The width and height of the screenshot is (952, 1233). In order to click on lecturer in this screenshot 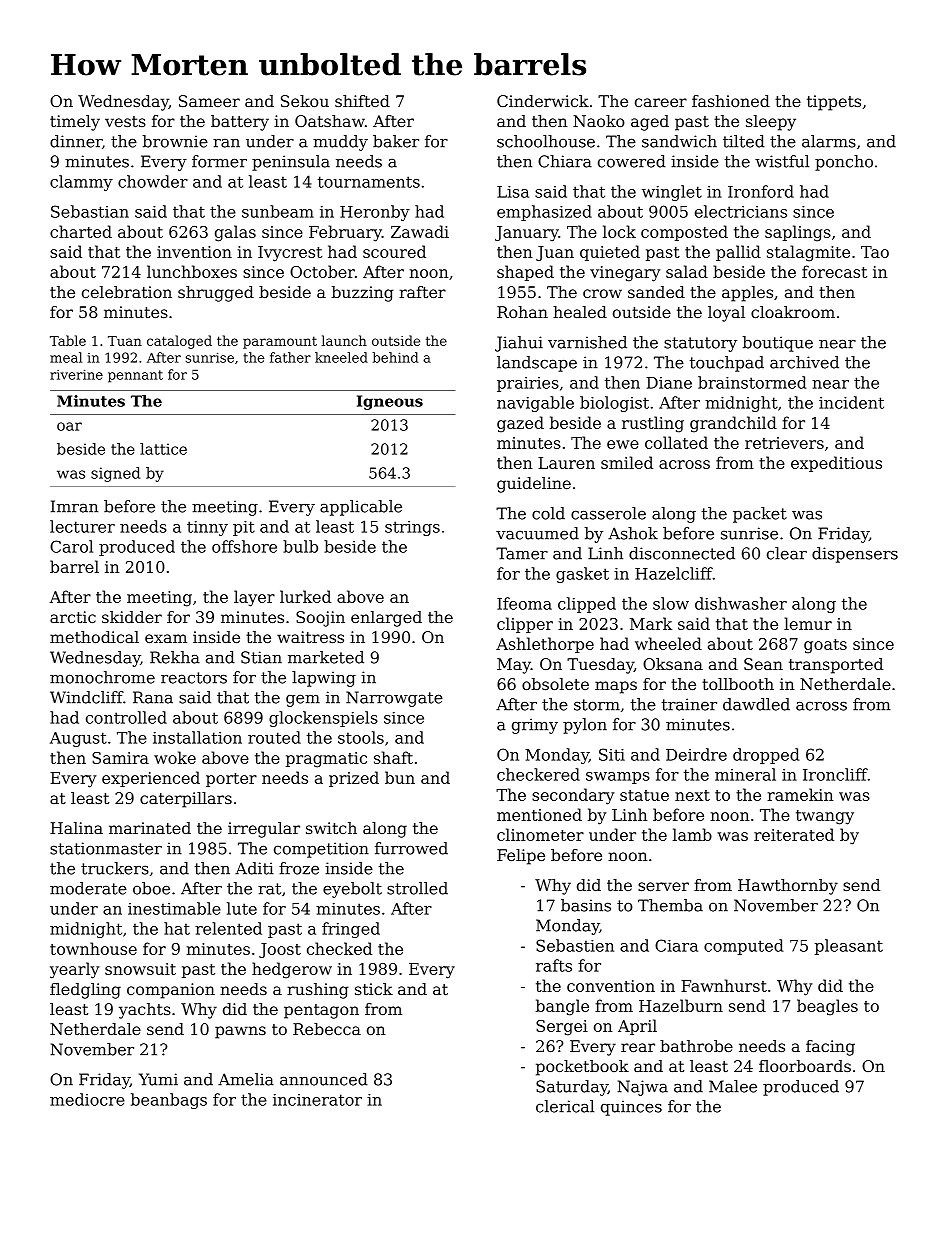, I will do `click(82, 526)`.
